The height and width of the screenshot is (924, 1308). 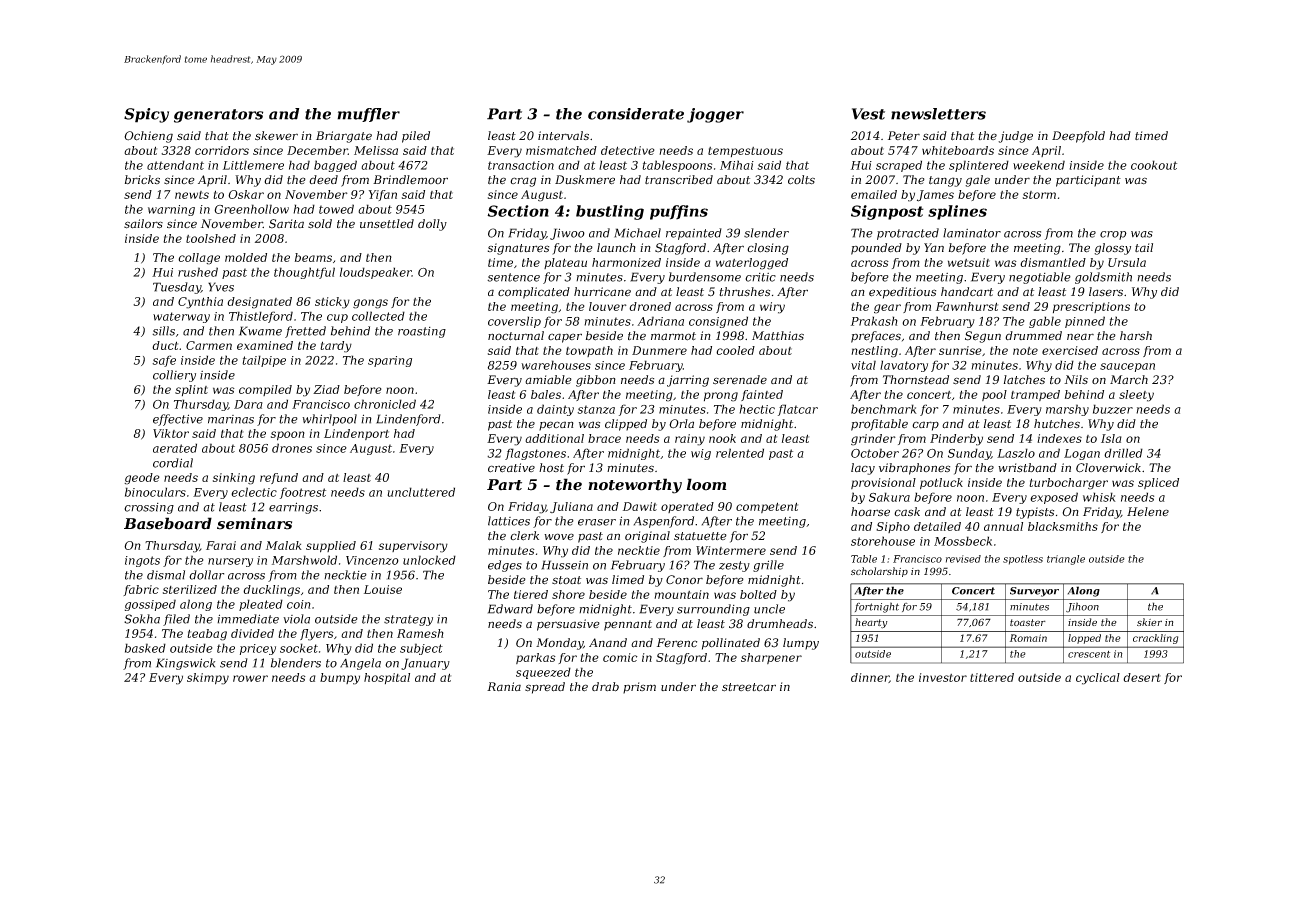 I want to click on aerated, so click(x=175, y=448).
